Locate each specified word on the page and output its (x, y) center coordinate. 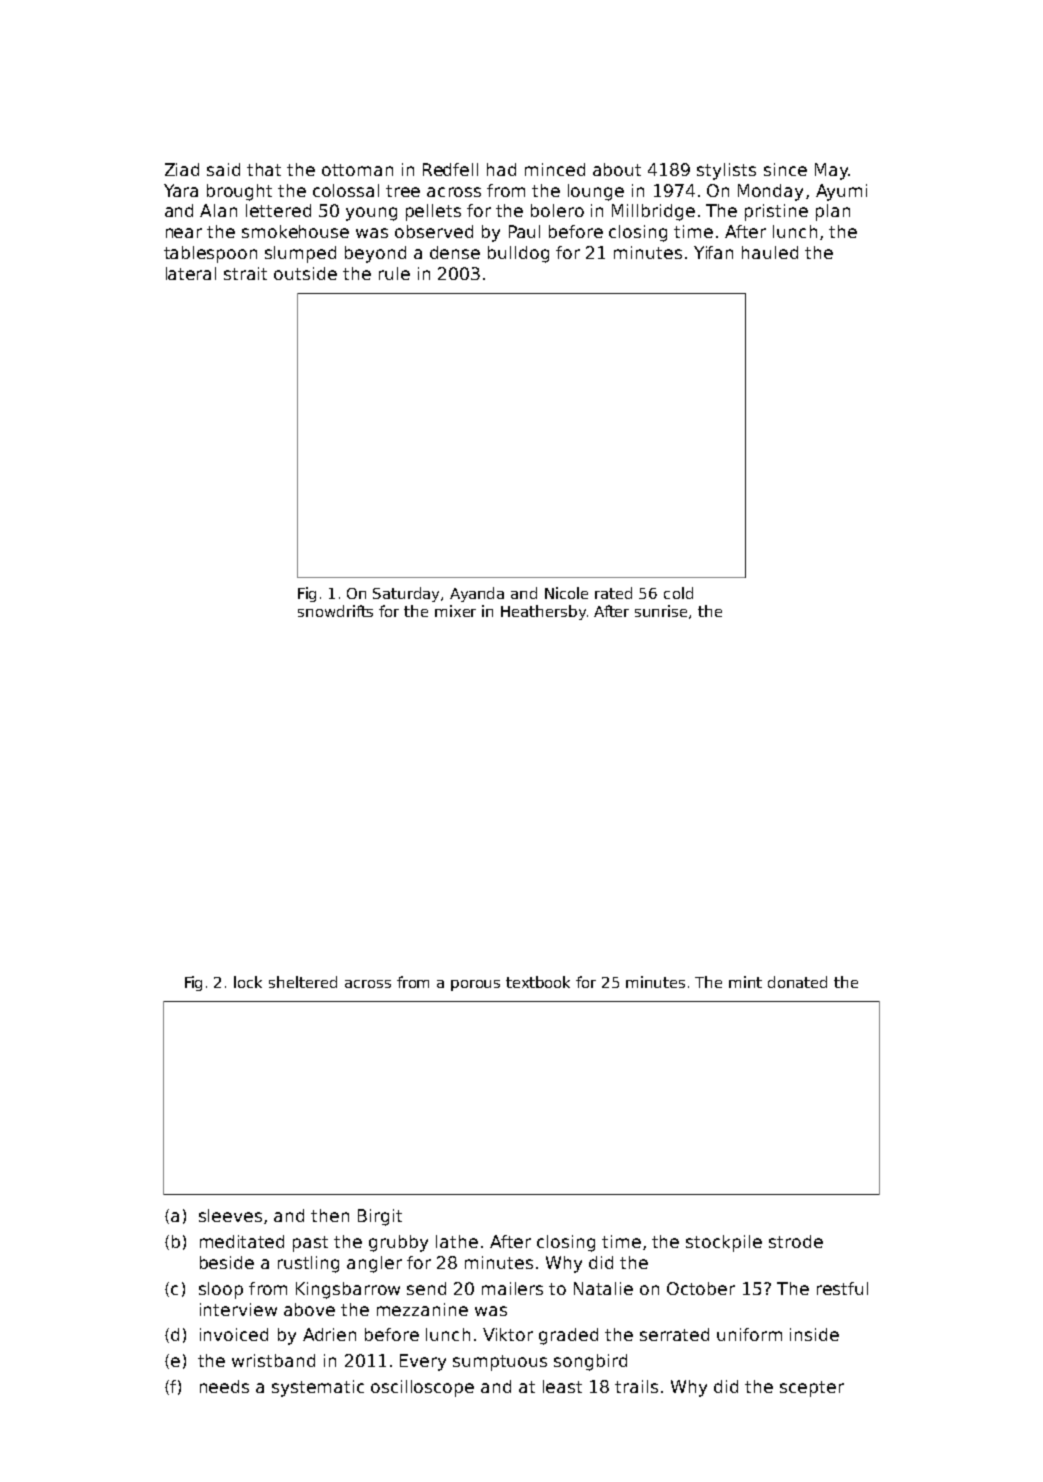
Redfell (450, 169)
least (562, 1386)
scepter (812, 1389)
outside (305, 273)
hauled (770, 252)
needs (224, 1386)
